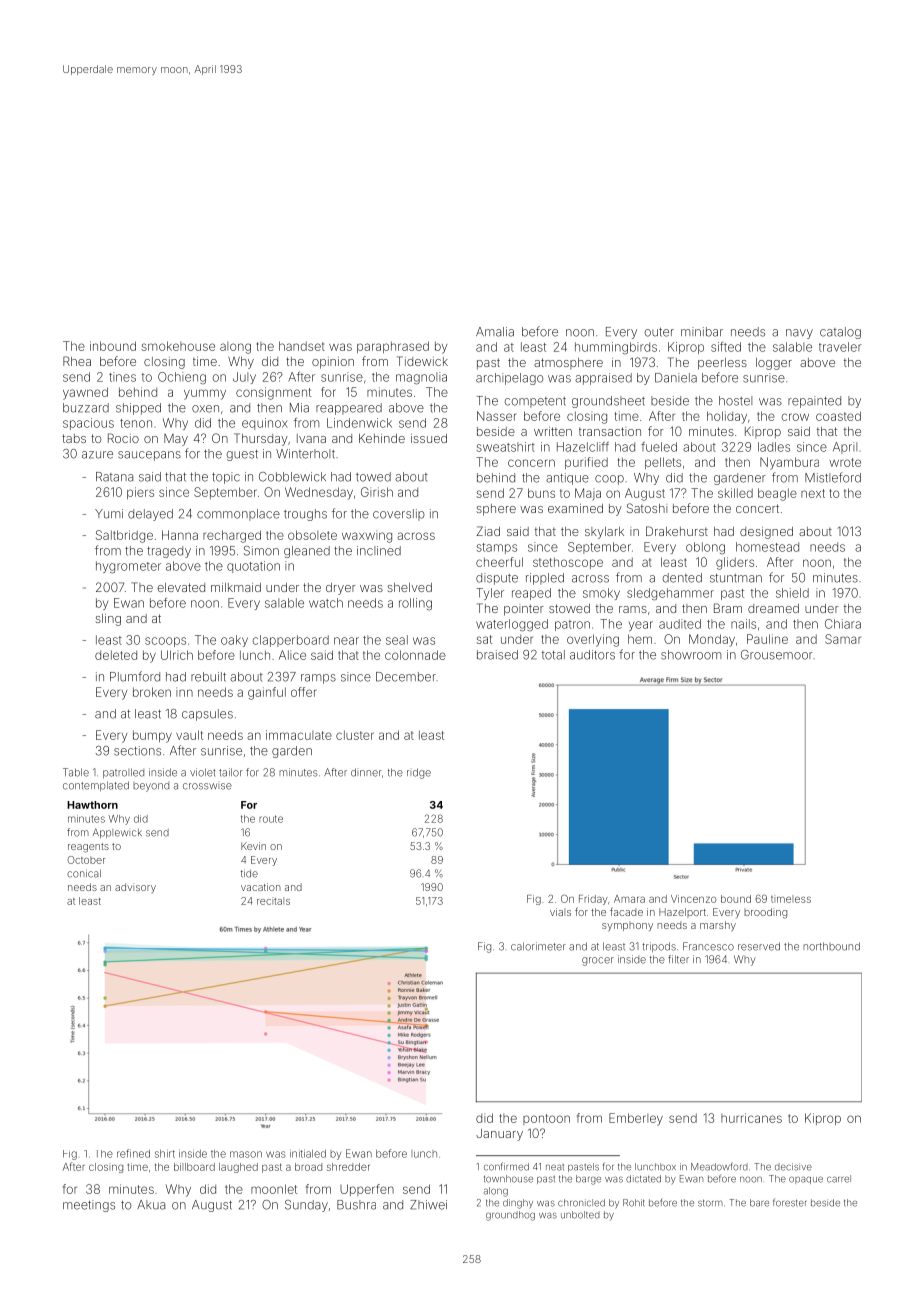 Image resolution: width=924 pixels, height=1308 pixels. What do you see at coordinates (598, 961) in the page?
I see `grocer` at bounding box center [598, 961].
